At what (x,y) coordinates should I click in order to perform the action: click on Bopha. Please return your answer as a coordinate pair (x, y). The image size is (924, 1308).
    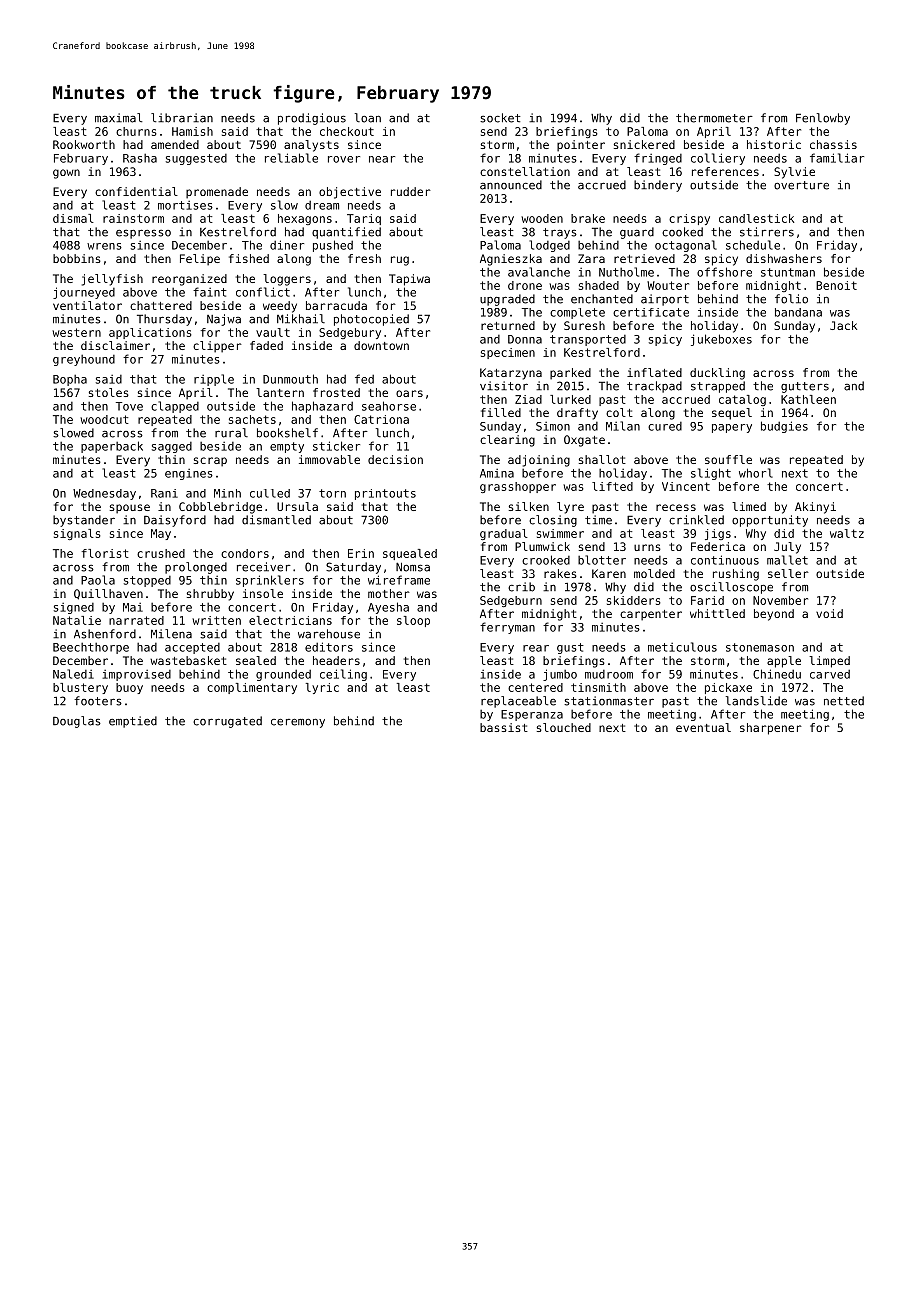
    Looking at the image, I should click on (70, 380).
